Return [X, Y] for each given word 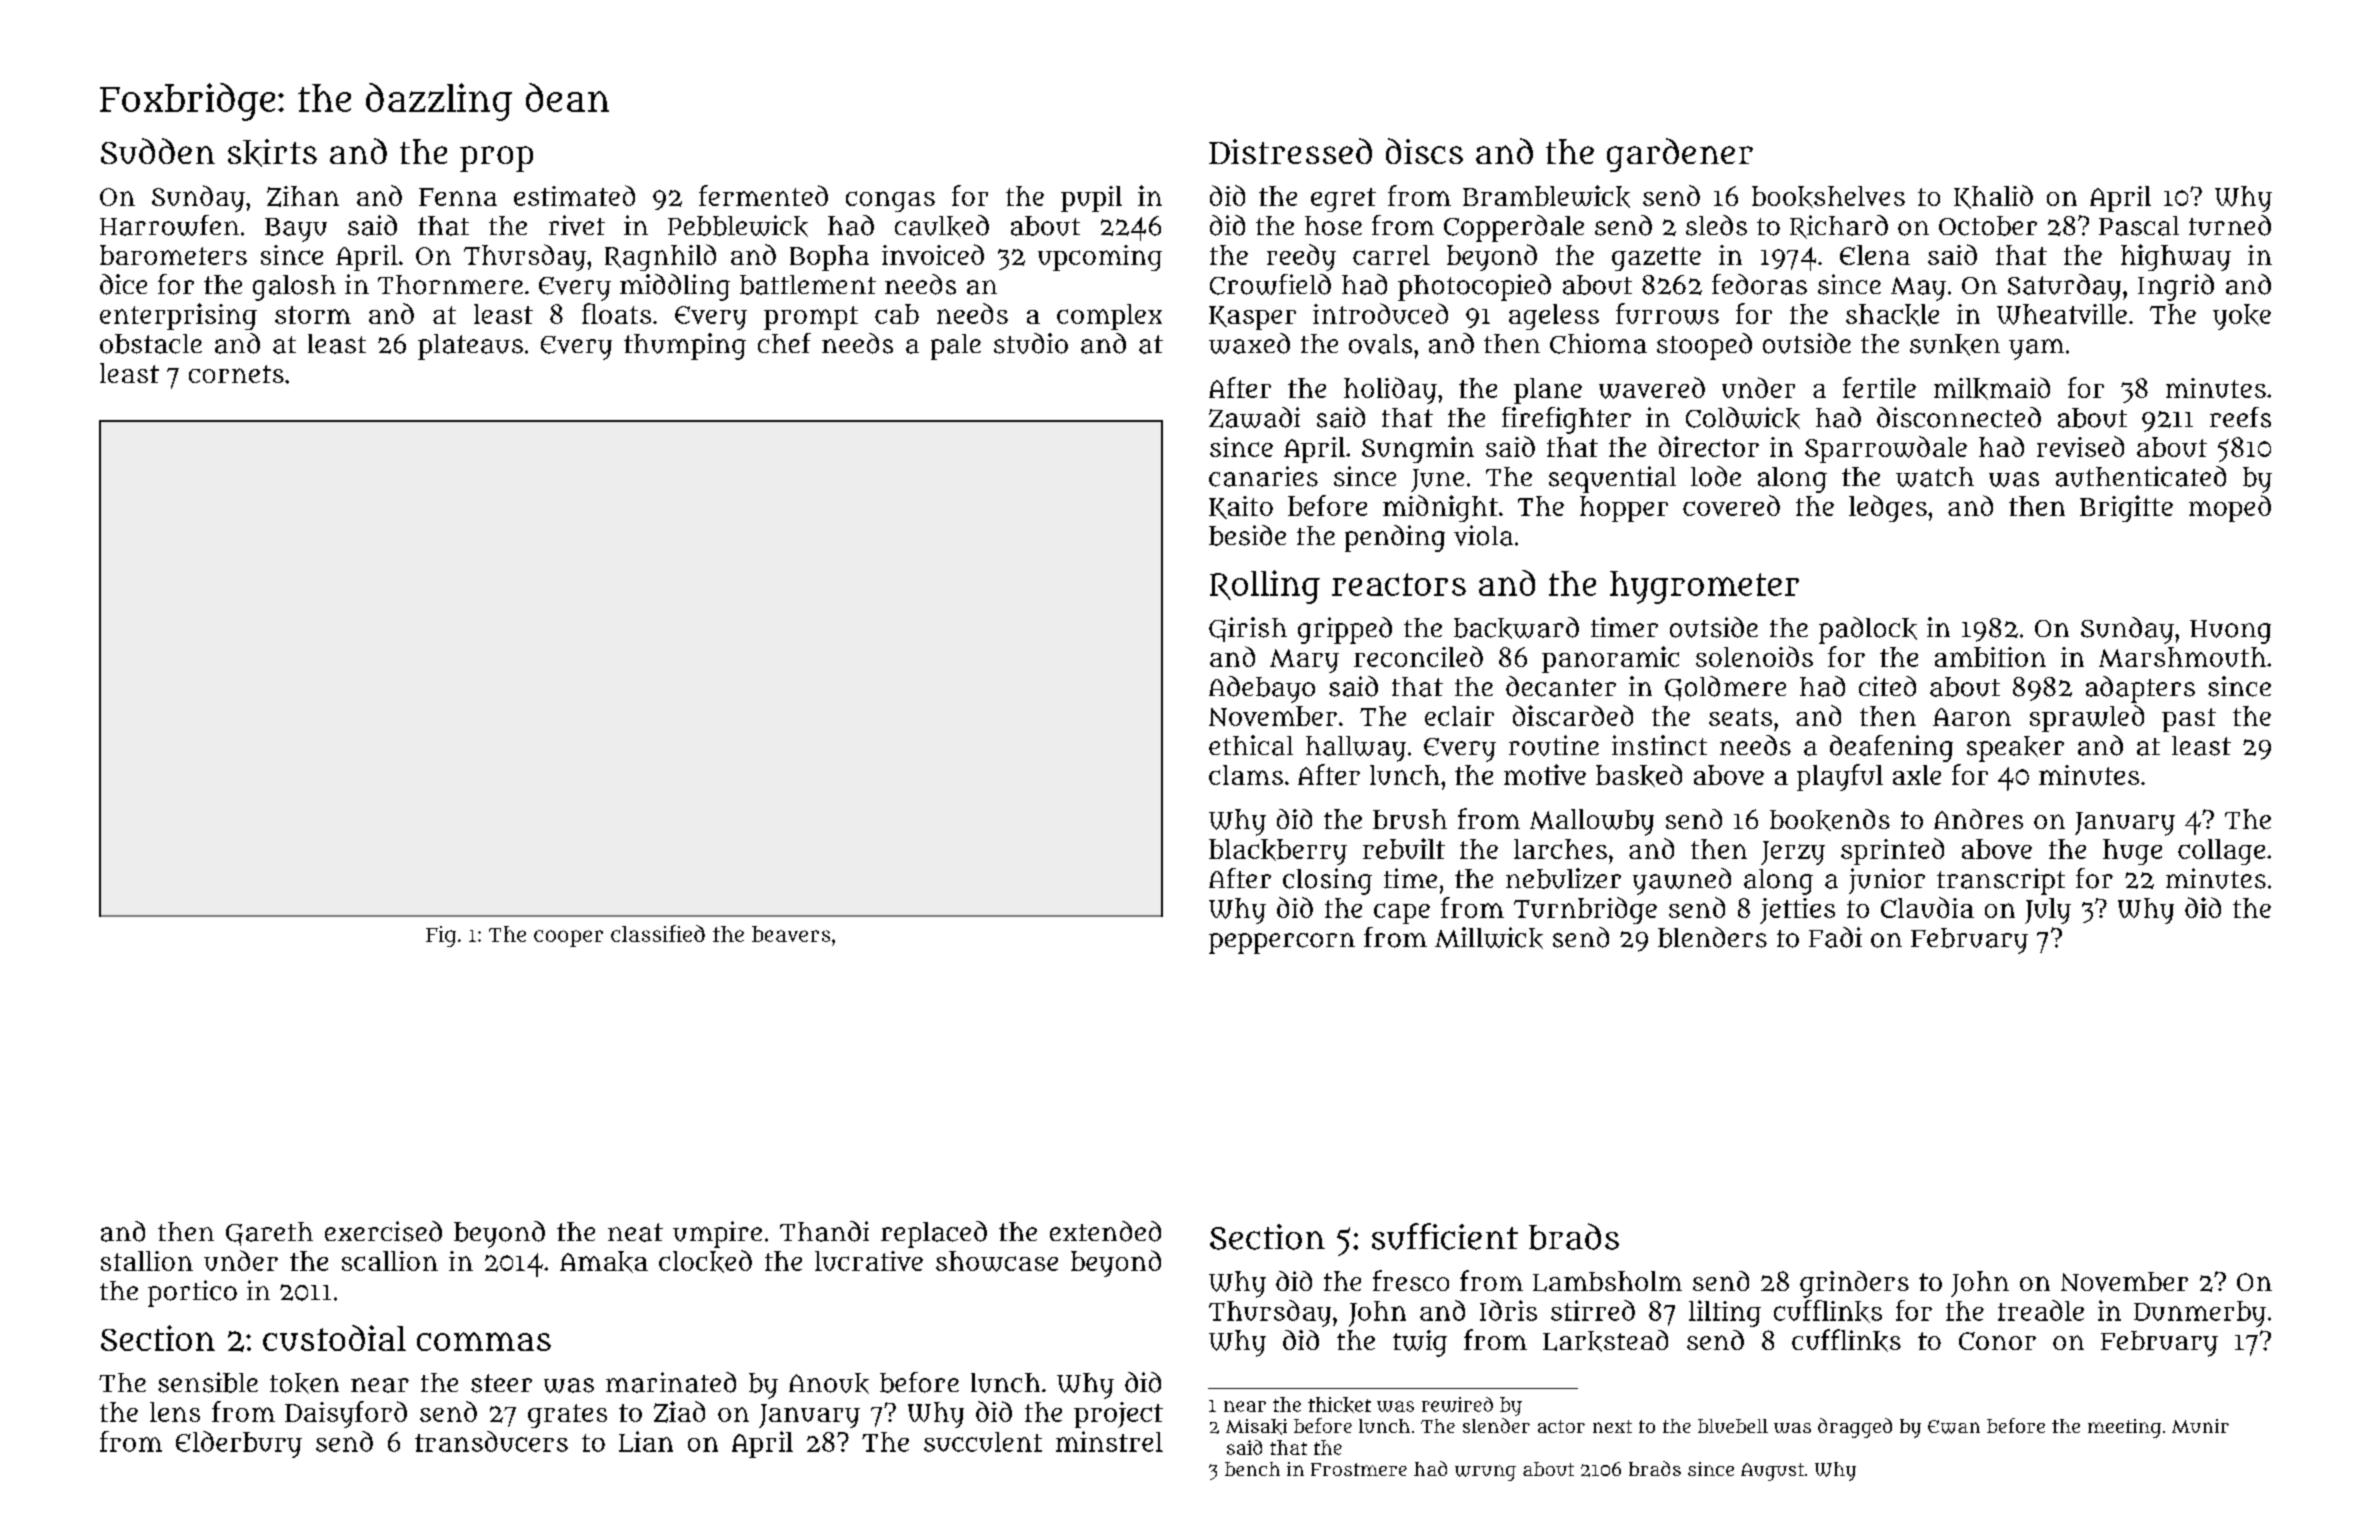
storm [313, 315]
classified [658, 933]
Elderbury [239, 1444]
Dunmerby [2200, 1314]
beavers [791, 934]
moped [2230, 508]
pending [1395, 538]
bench [1252, 1469]
